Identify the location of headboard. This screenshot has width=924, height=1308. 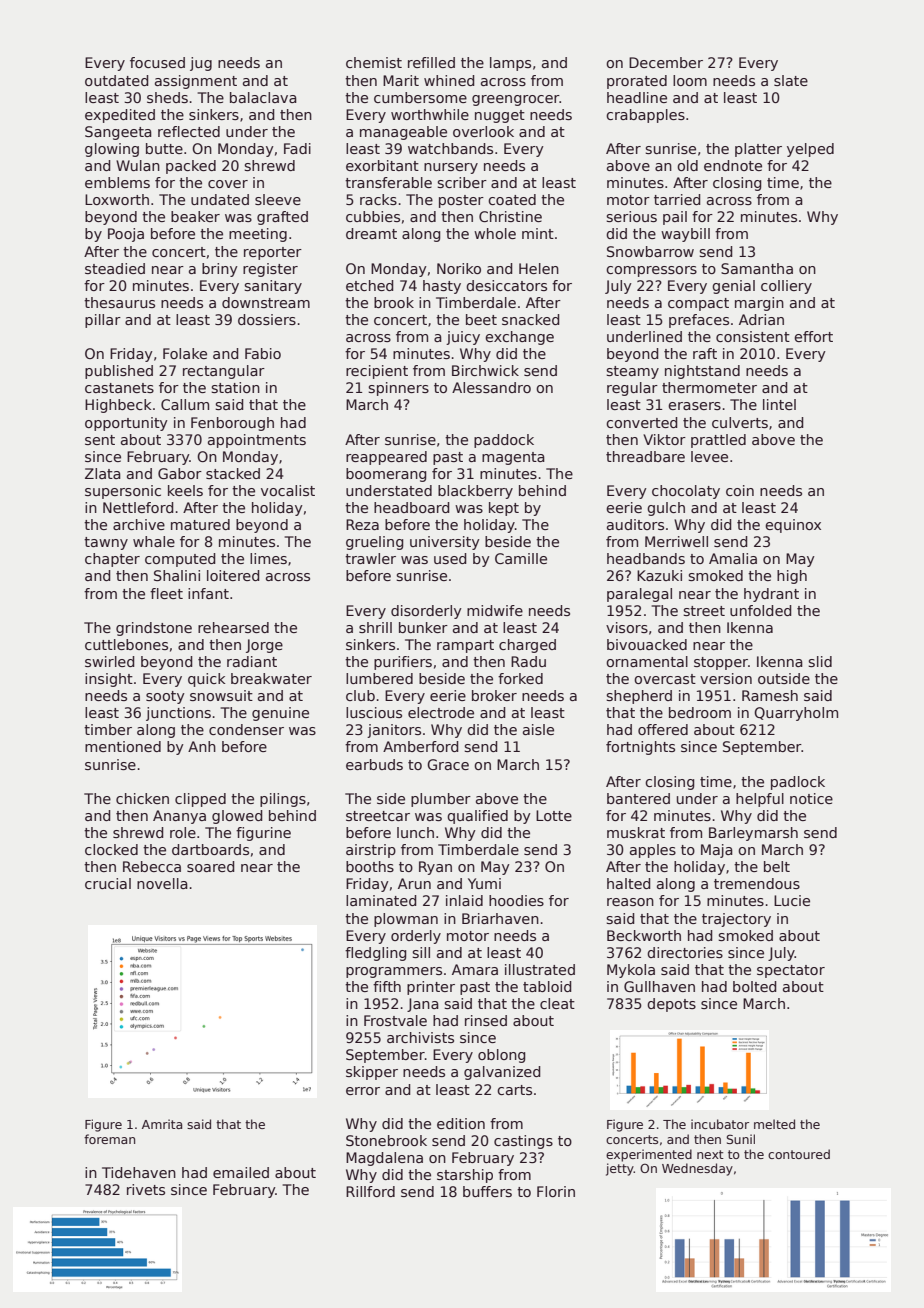
(411, 507).
